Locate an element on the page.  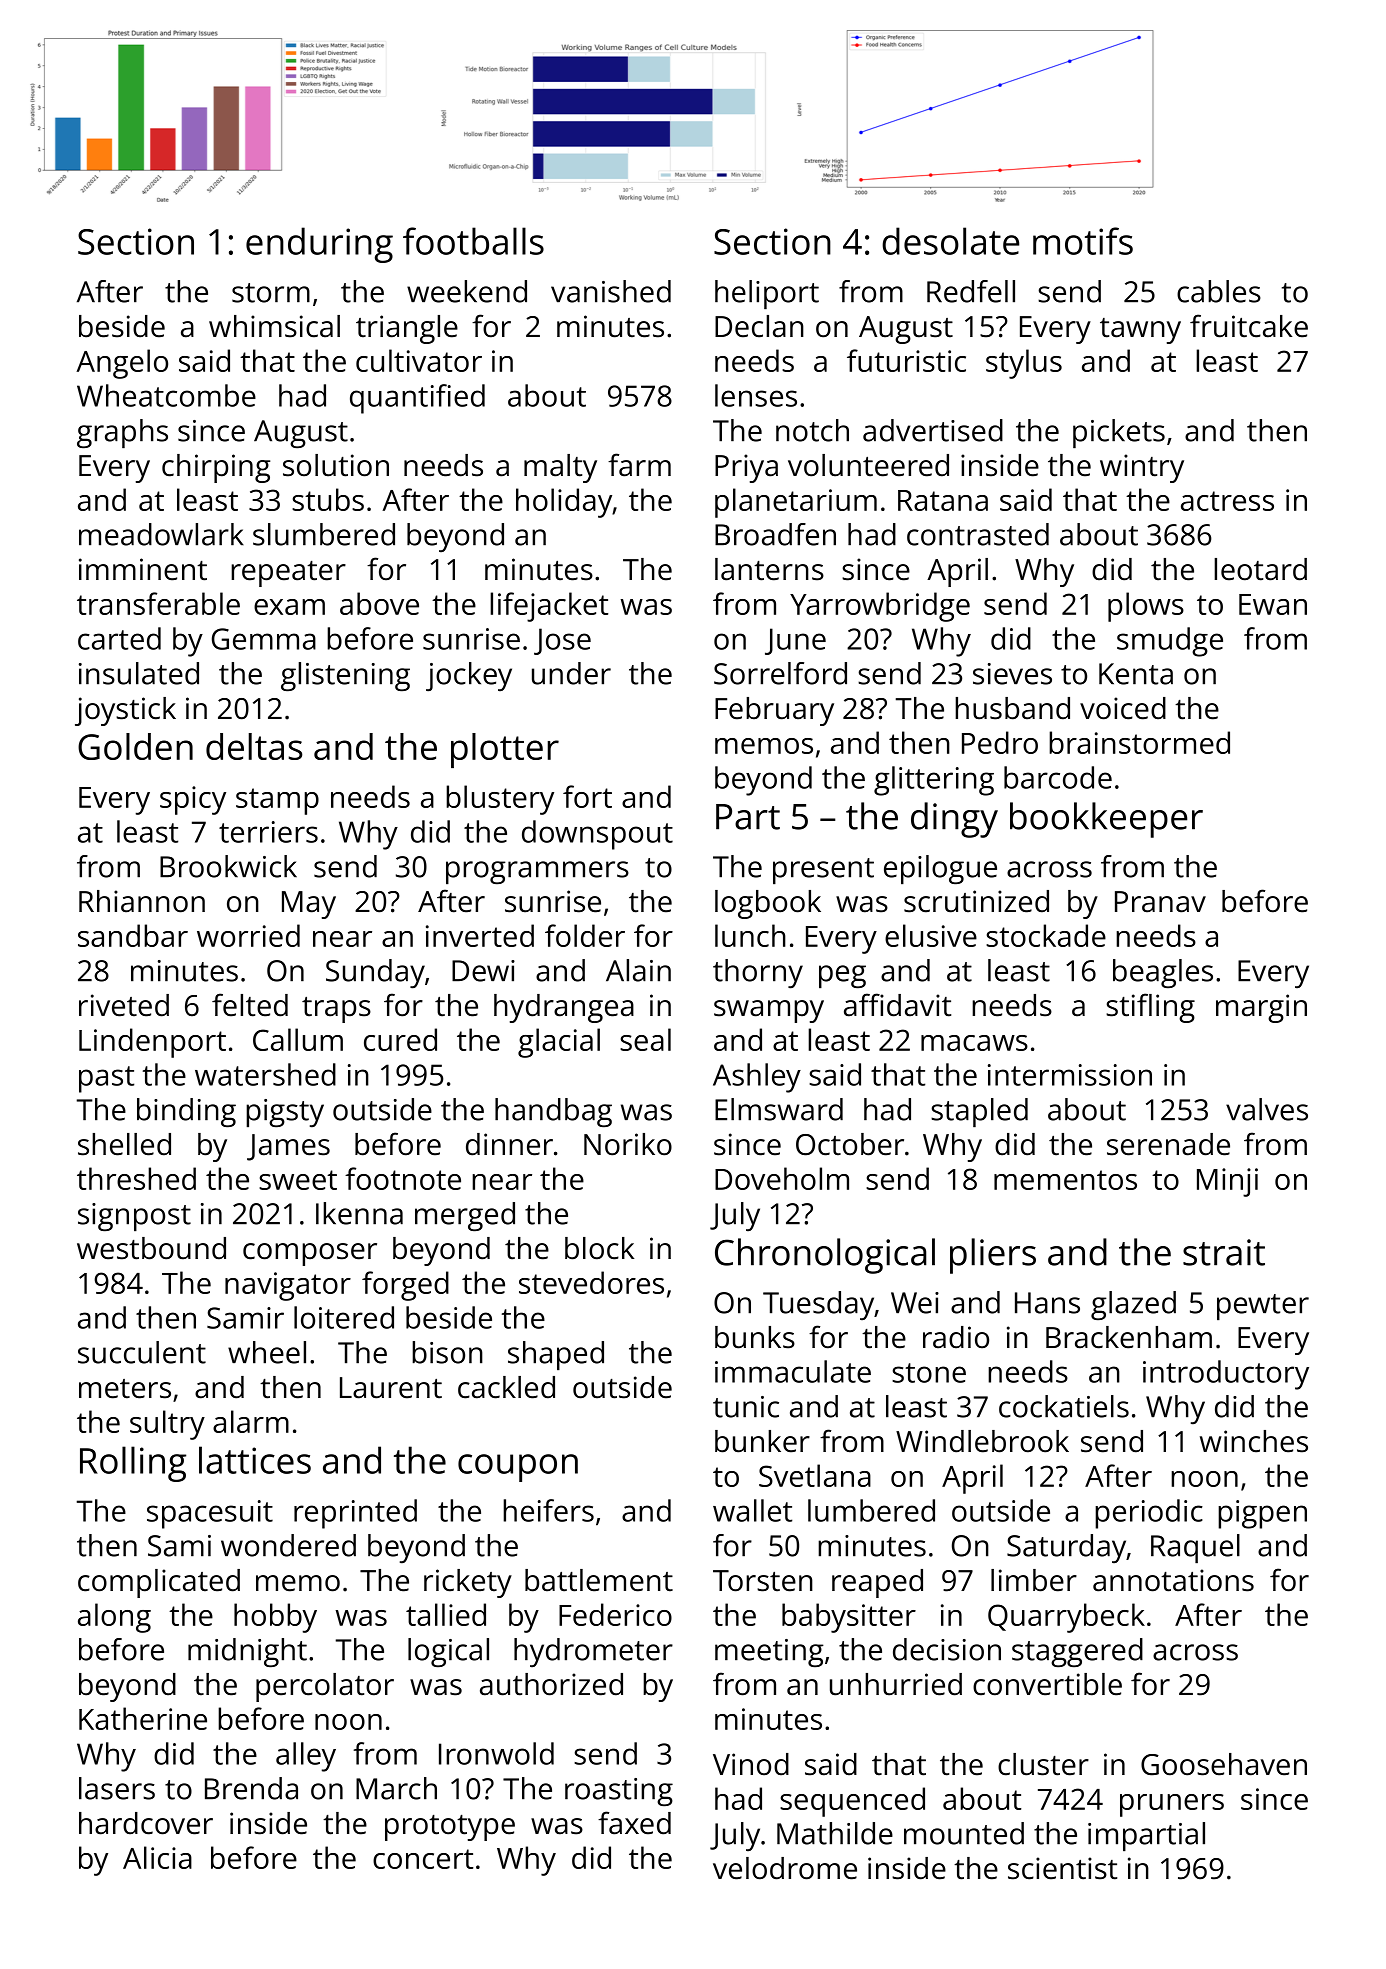
Brenda is located at coordinates (251, 1788).
